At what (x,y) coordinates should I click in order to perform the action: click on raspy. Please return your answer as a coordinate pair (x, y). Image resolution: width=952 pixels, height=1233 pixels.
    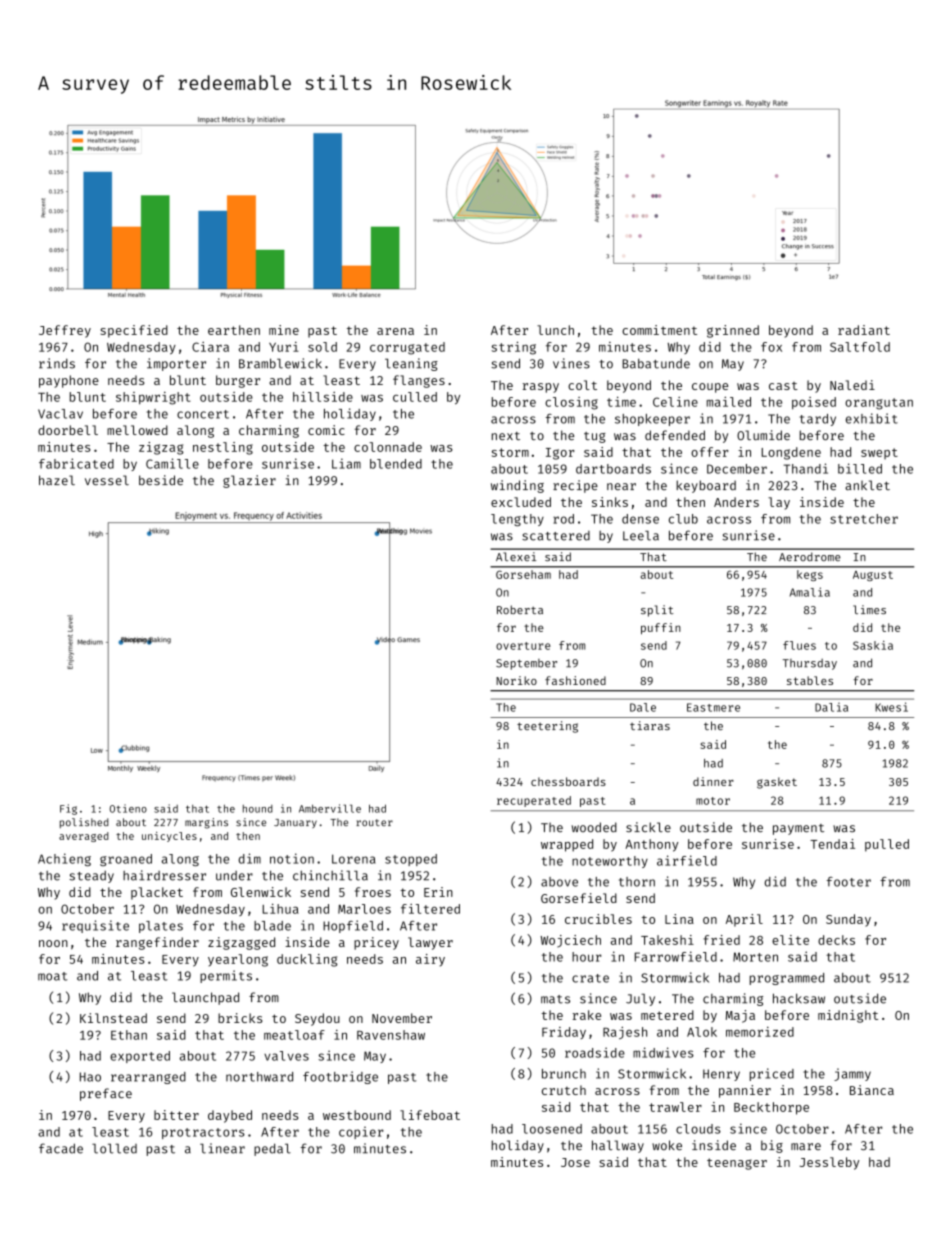
    Looking at the image, I should click on (541, 388).
